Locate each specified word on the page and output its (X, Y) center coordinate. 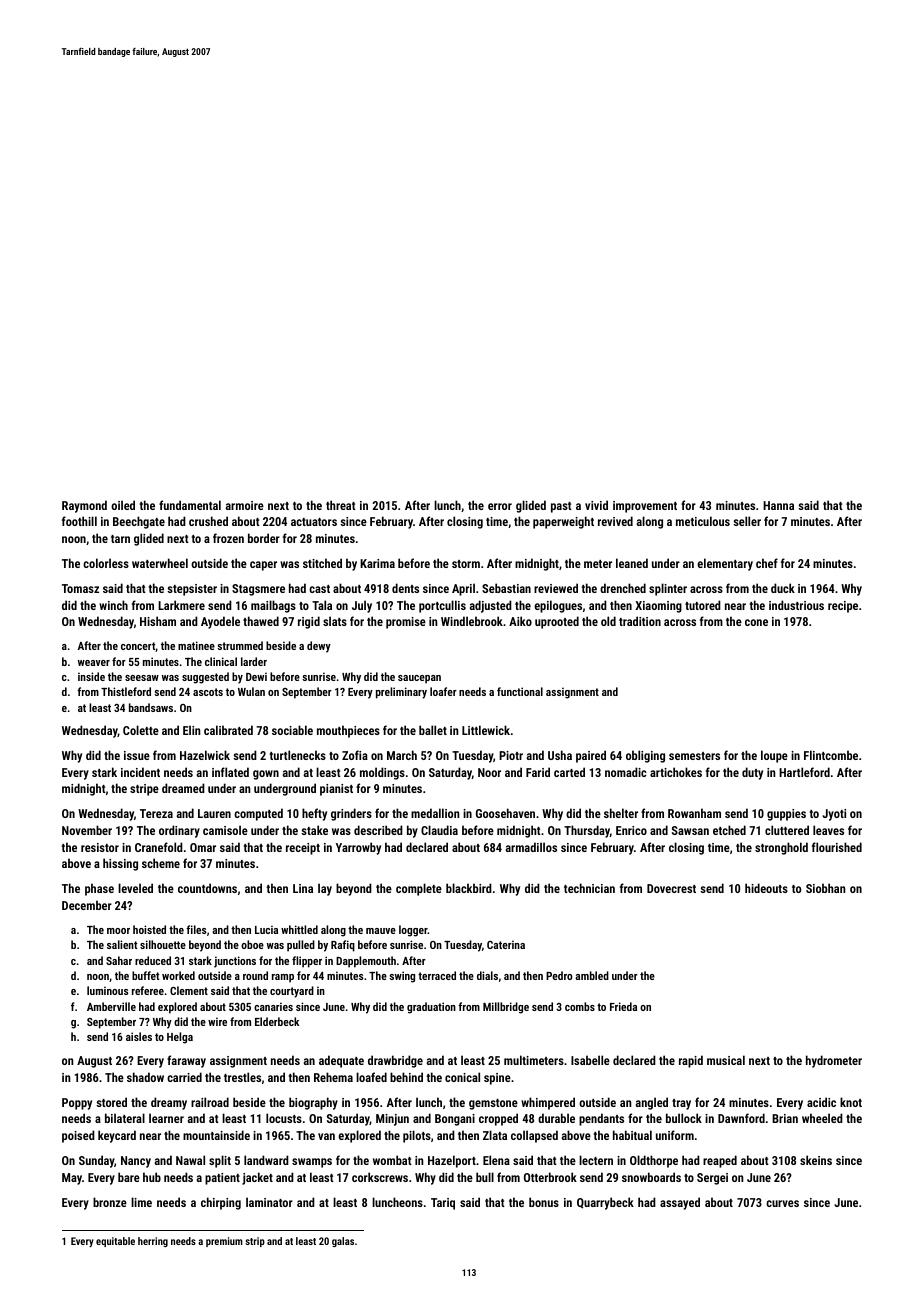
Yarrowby (358, 848)
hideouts (766, 888)
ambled (592, 975)
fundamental (190, 505)
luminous (107, 990)
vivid (596, 505)
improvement (645, 507)
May (72, 1179)
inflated (230, 772)
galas (343, 1242)
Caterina (506, 944)
